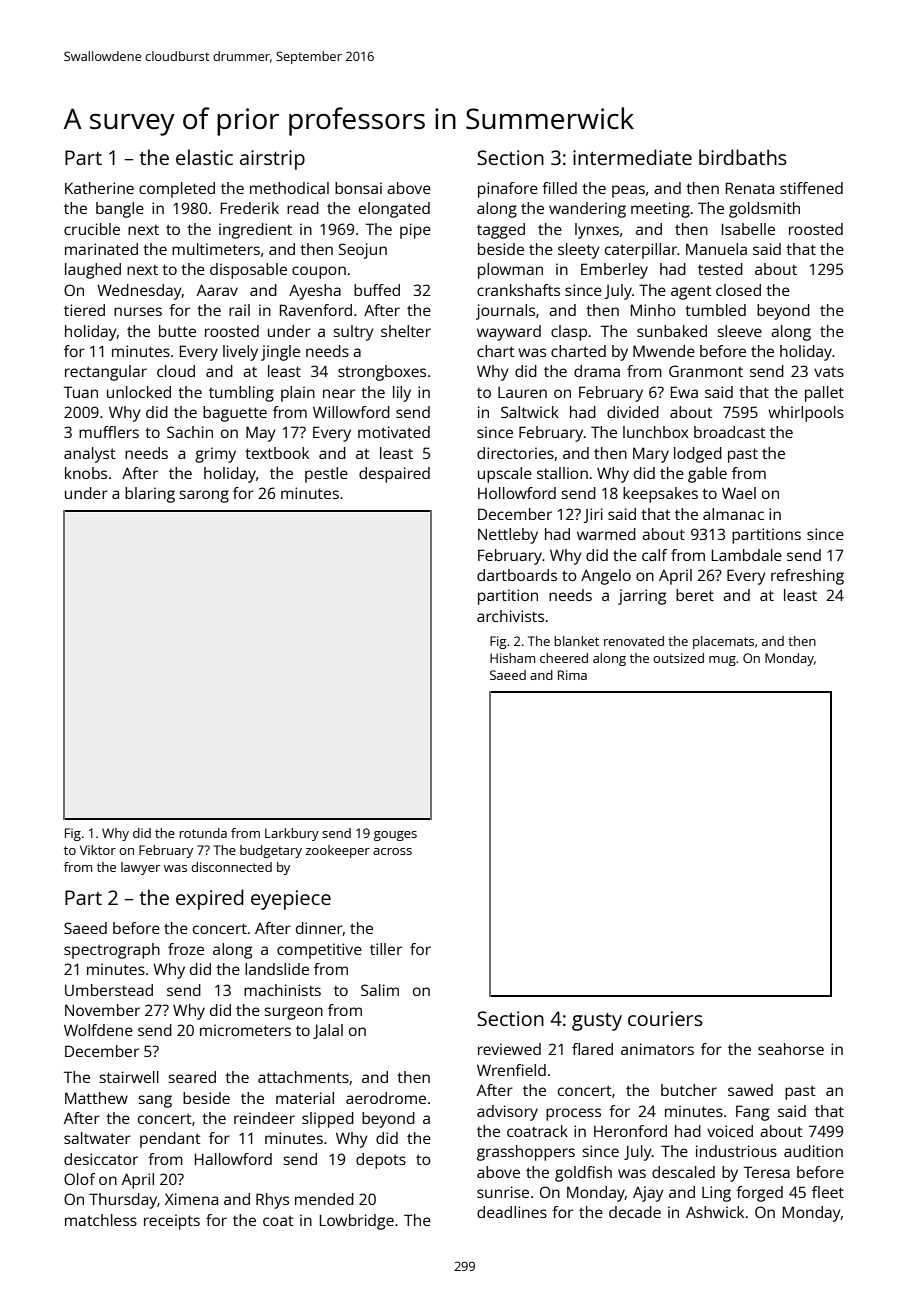  What do you see at coordinates (665, 1018) in the image?
I see `couriers` at bounding box center [665, 1018].
